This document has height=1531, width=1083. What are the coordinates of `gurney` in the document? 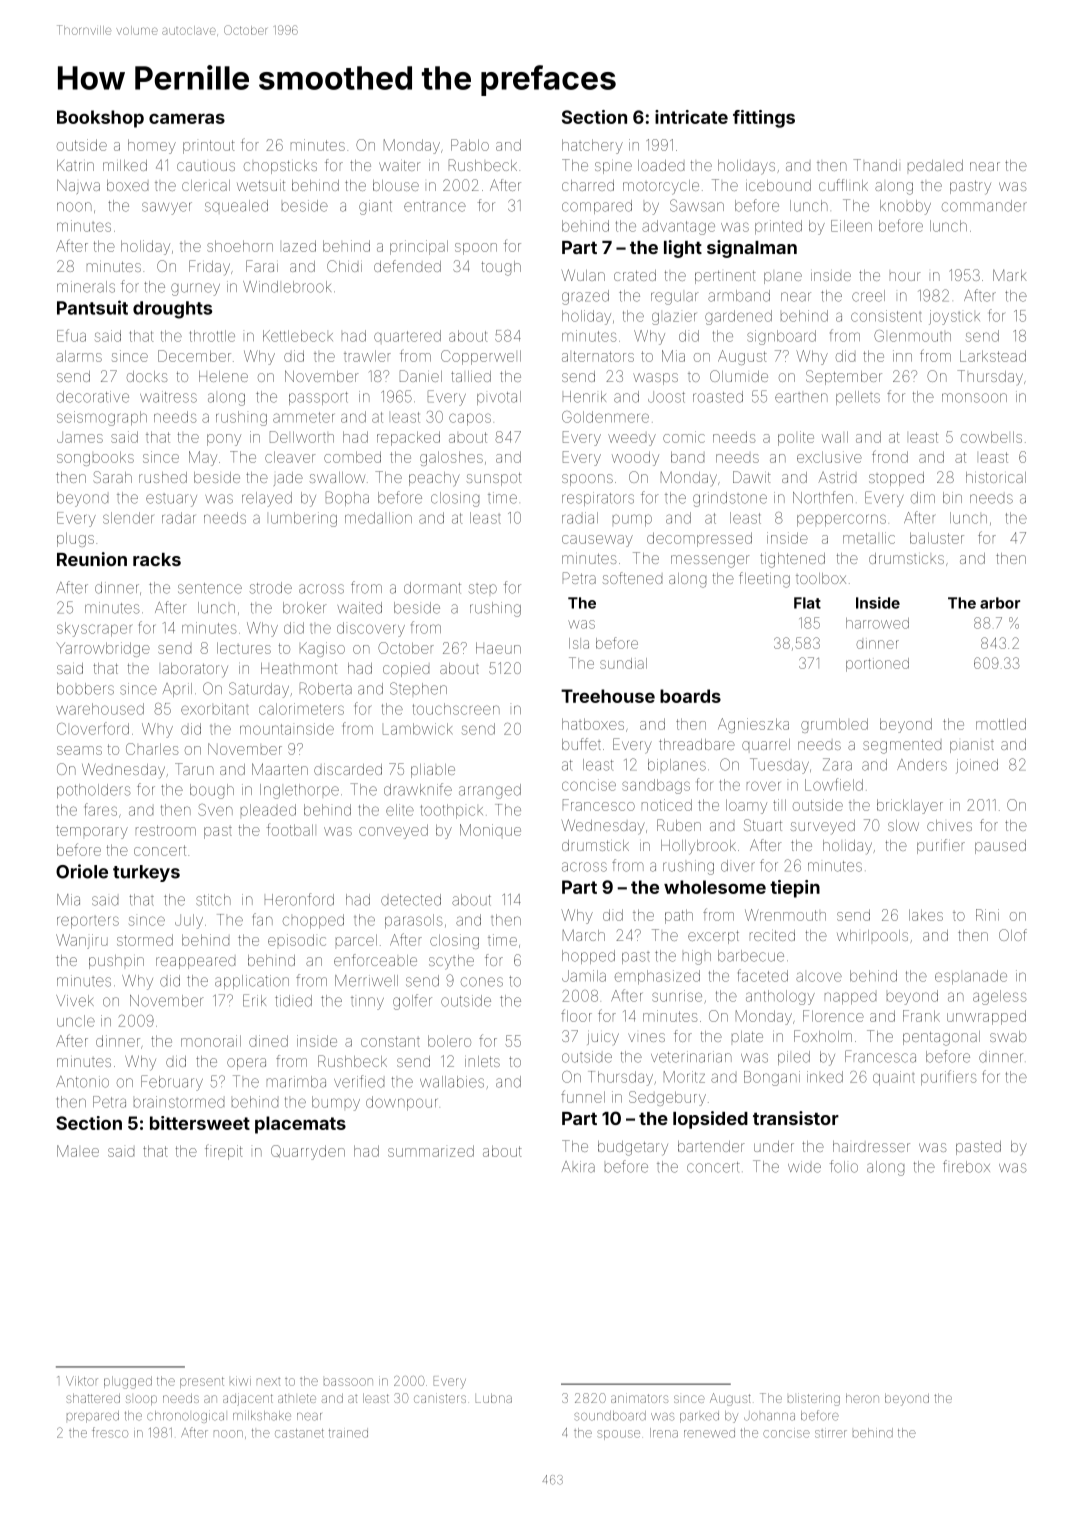 It's located at (195, 289).
